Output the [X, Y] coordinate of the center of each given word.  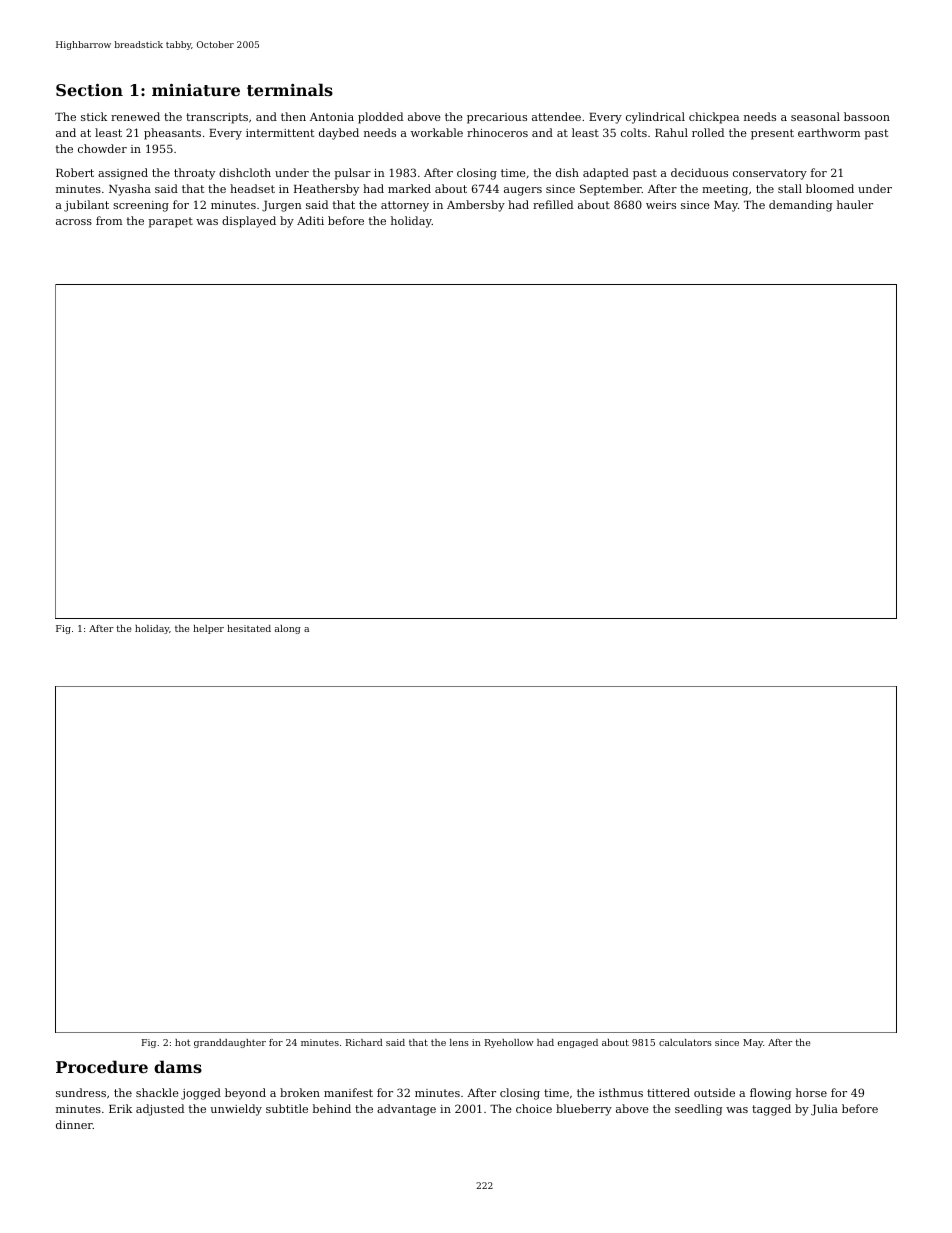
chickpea [714, 118]
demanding [800, 206]
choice [534, 1108]
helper [208, 629]
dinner [74, 1124]
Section [89, 90]
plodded [380, 118]
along [288, 629]
